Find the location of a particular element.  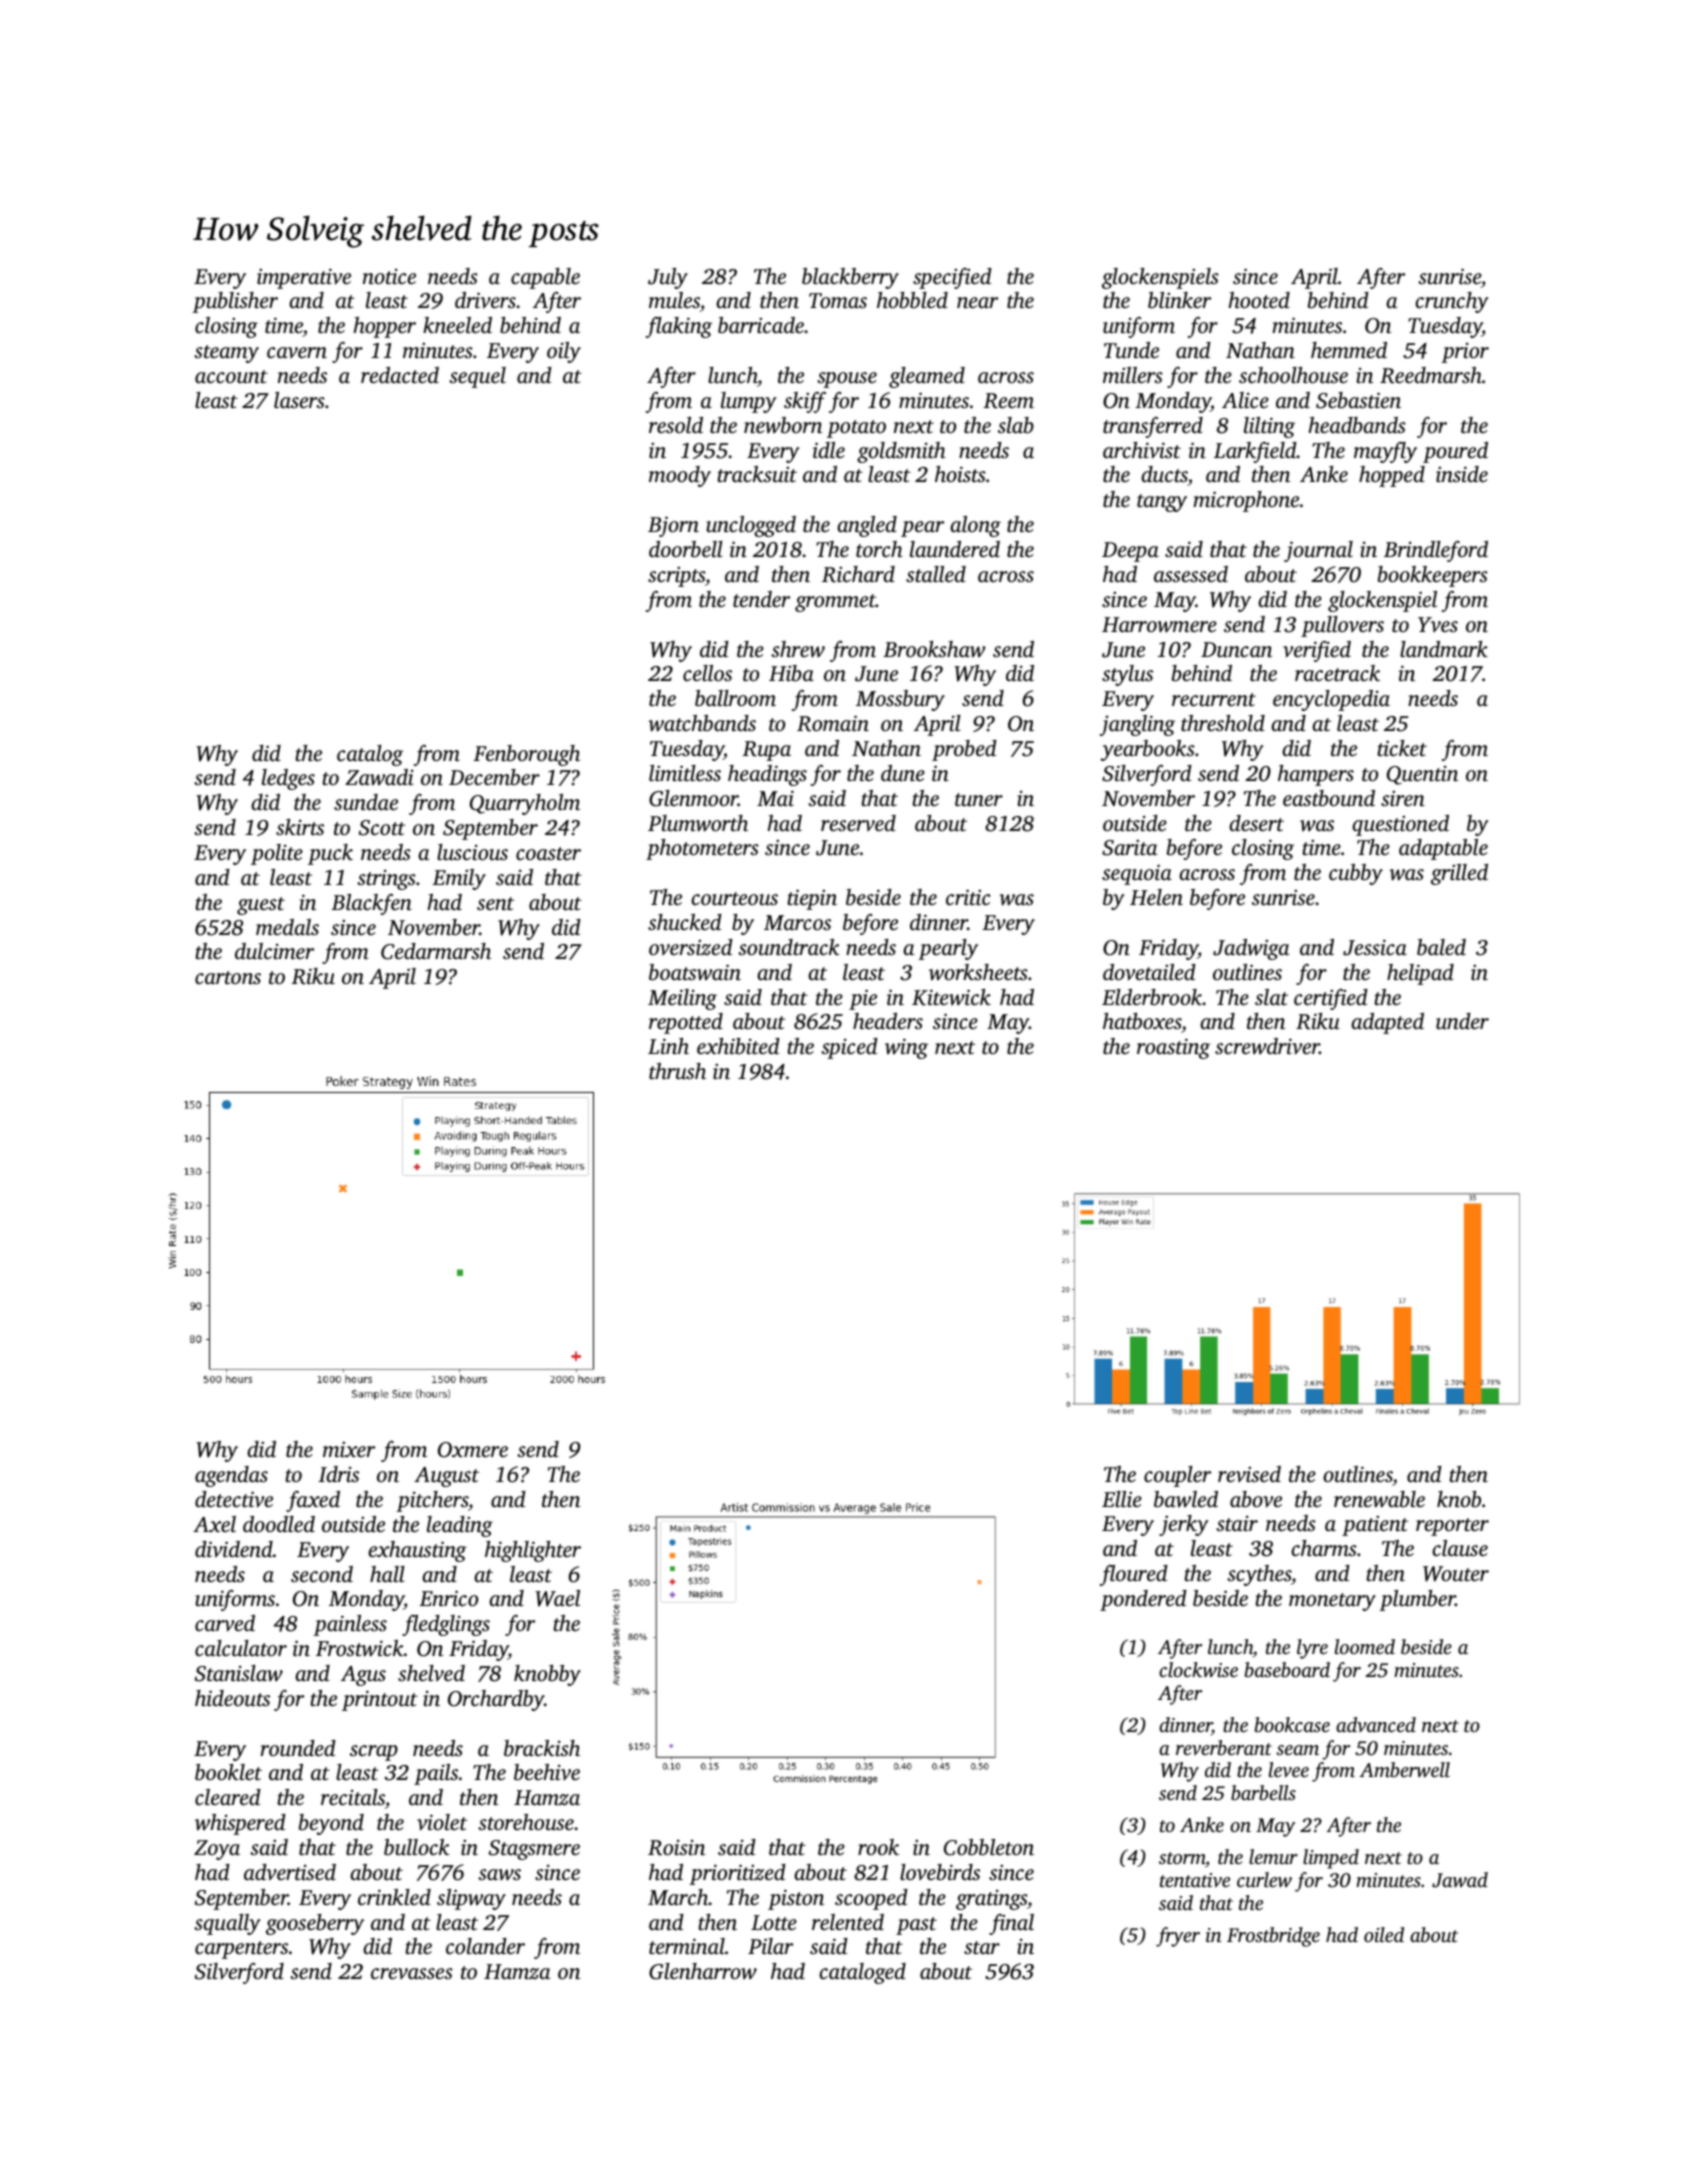

thrush is located at coordinates (677, 1071).
